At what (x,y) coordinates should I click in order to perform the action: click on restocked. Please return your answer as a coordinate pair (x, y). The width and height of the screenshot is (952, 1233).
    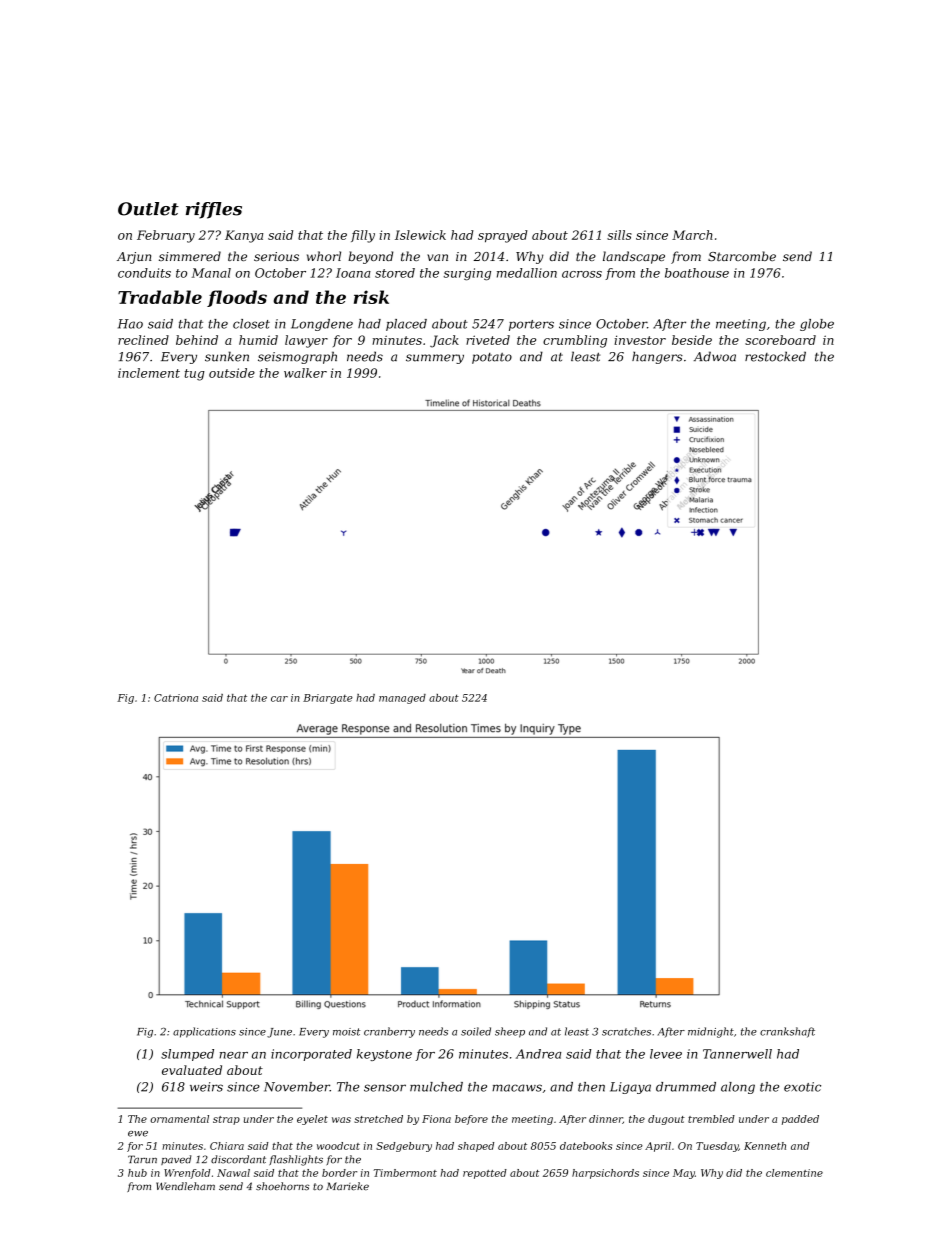
    Looking at the image, I should click on (775, 356).
